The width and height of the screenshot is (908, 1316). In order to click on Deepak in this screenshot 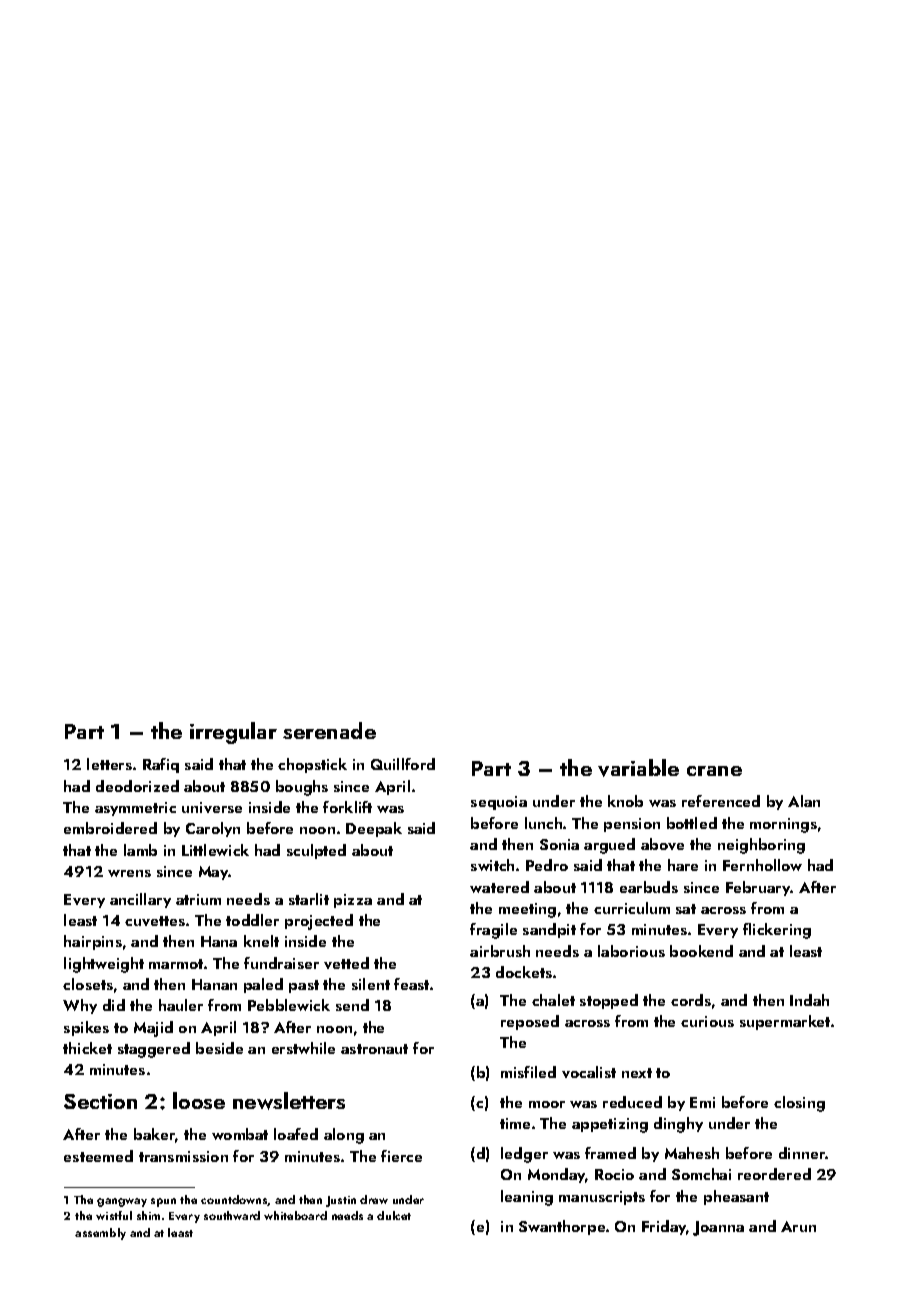, I will do `click(374, 829)`.
